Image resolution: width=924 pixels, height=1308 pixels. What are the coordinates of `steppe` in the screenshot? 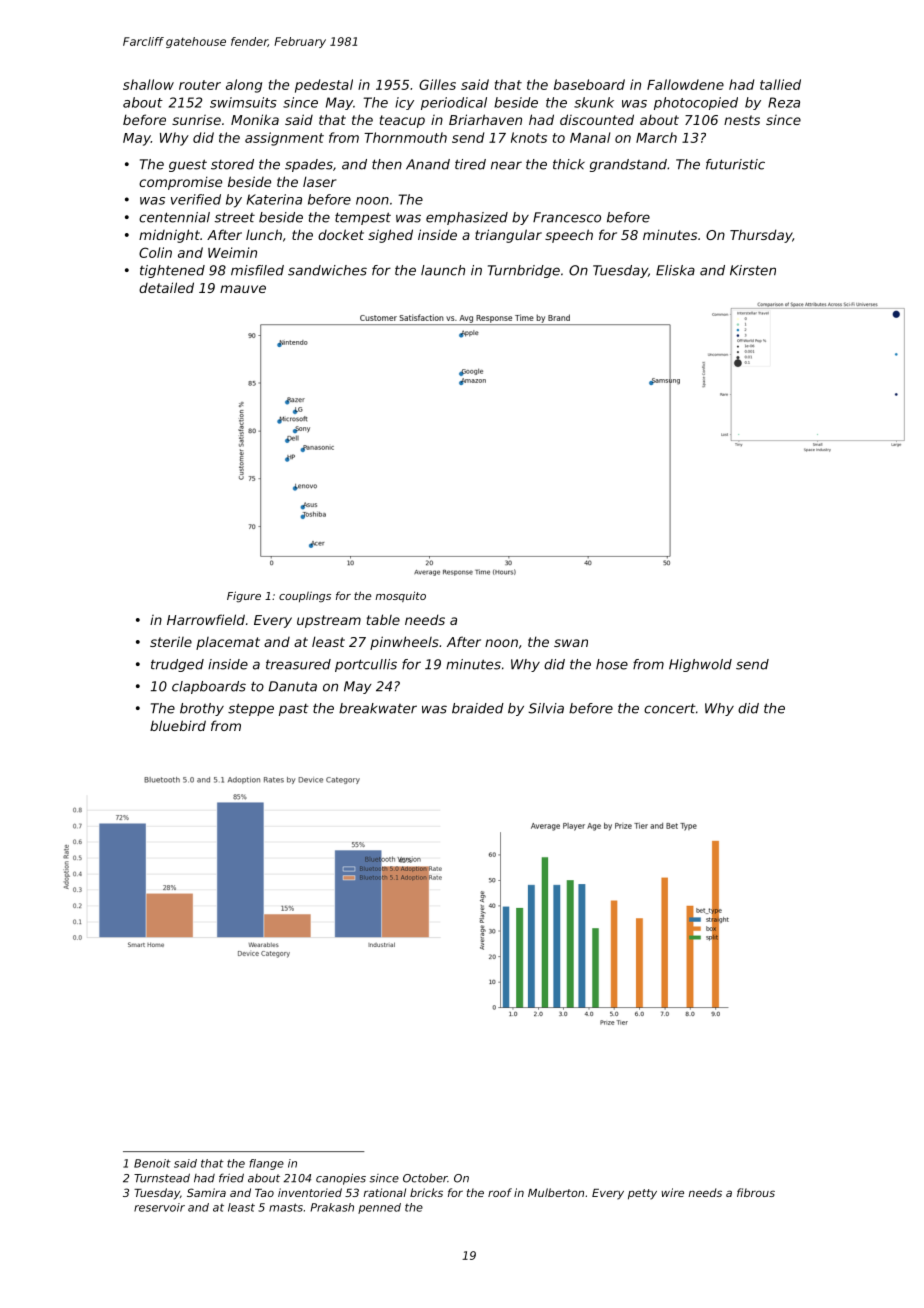 It's located at (251, 709).
